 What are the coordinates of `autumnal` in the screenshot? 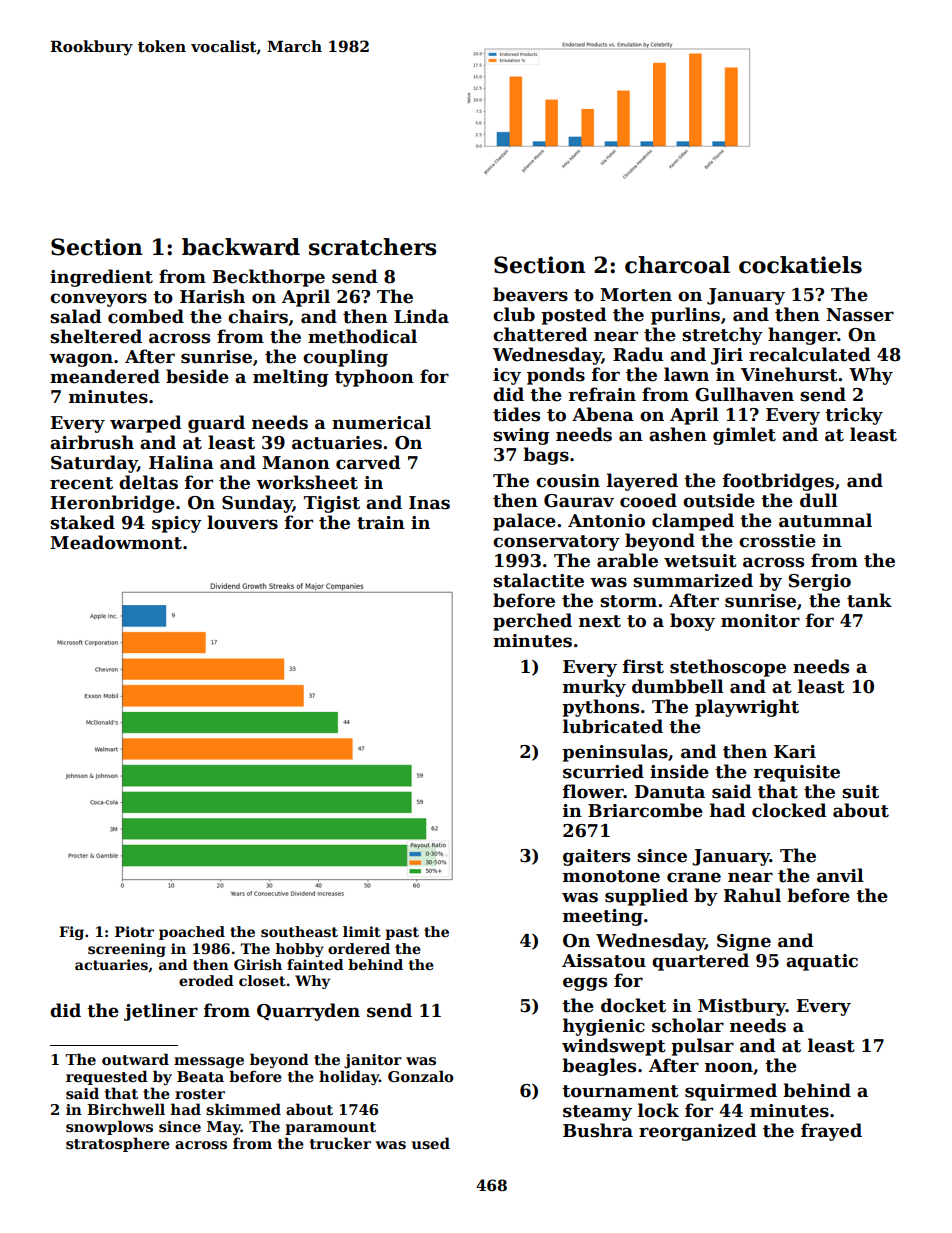 It's located at (825, 520).
